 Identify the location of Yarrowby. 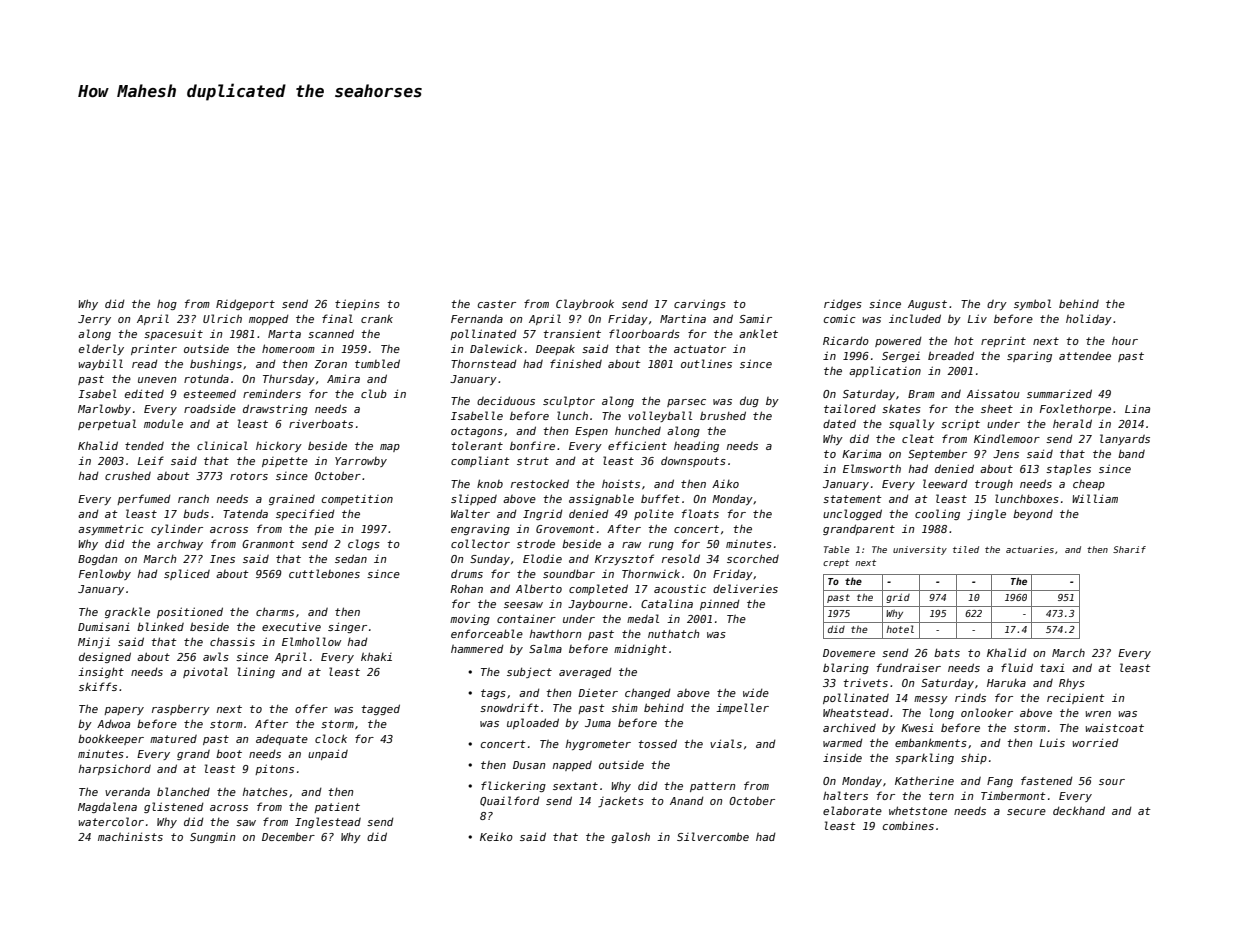
(361, 462).
